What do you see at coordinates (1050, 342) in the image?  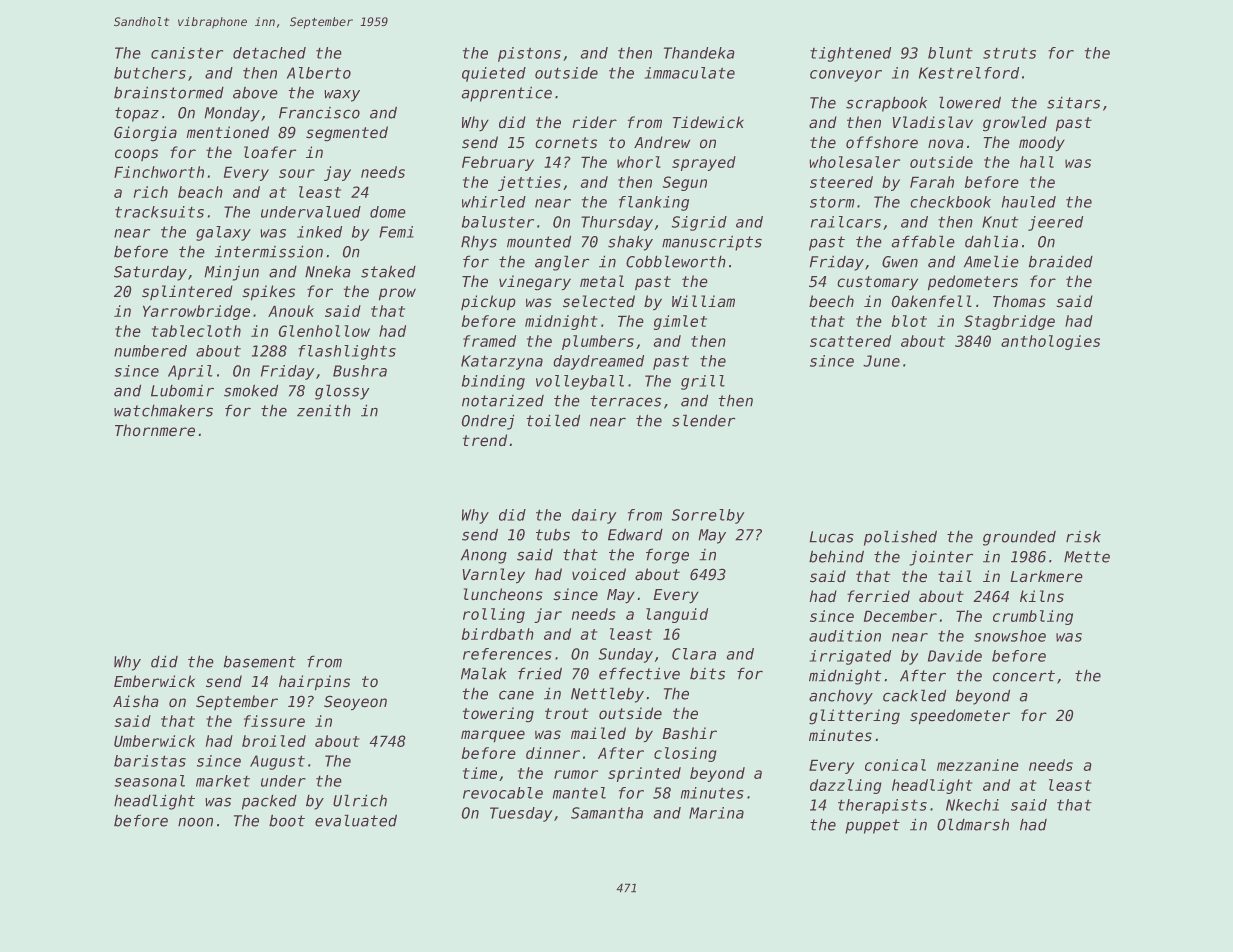 I see `anthologies` at bounding box center [1050, 342].
